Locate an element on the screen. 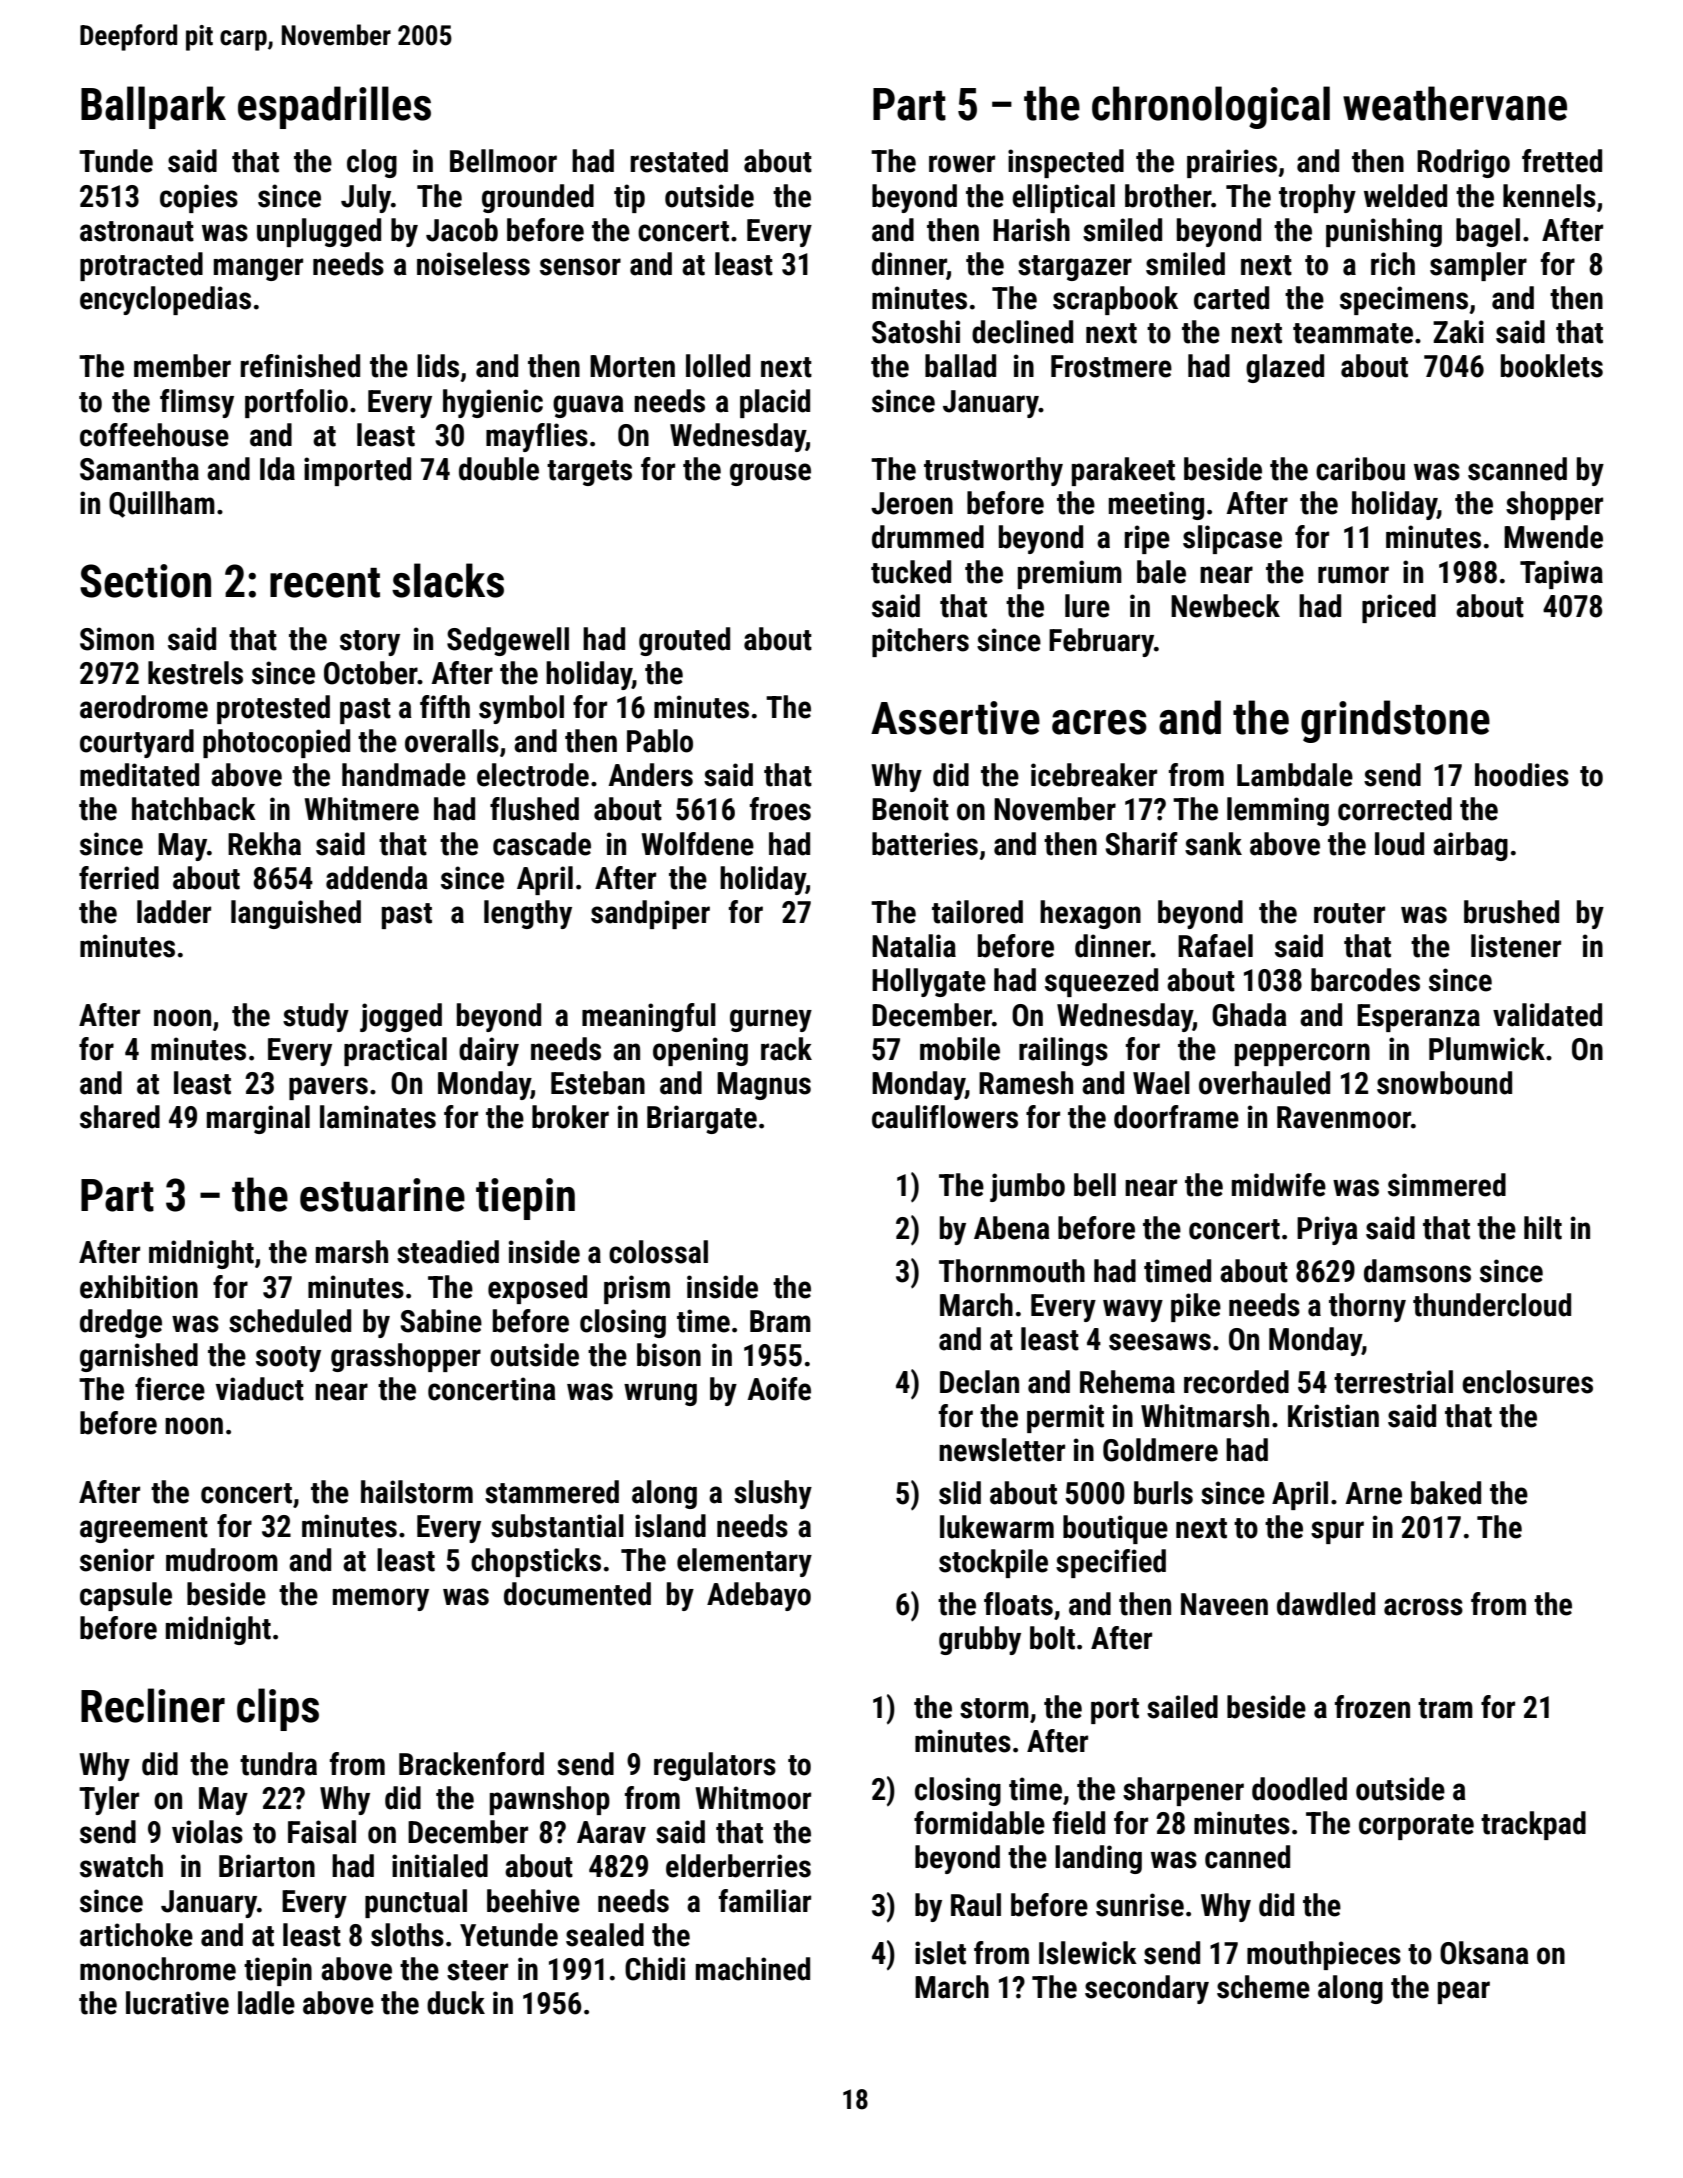 The image size is (1683, 2178). Bram is located at coordinates (780, 1321).
